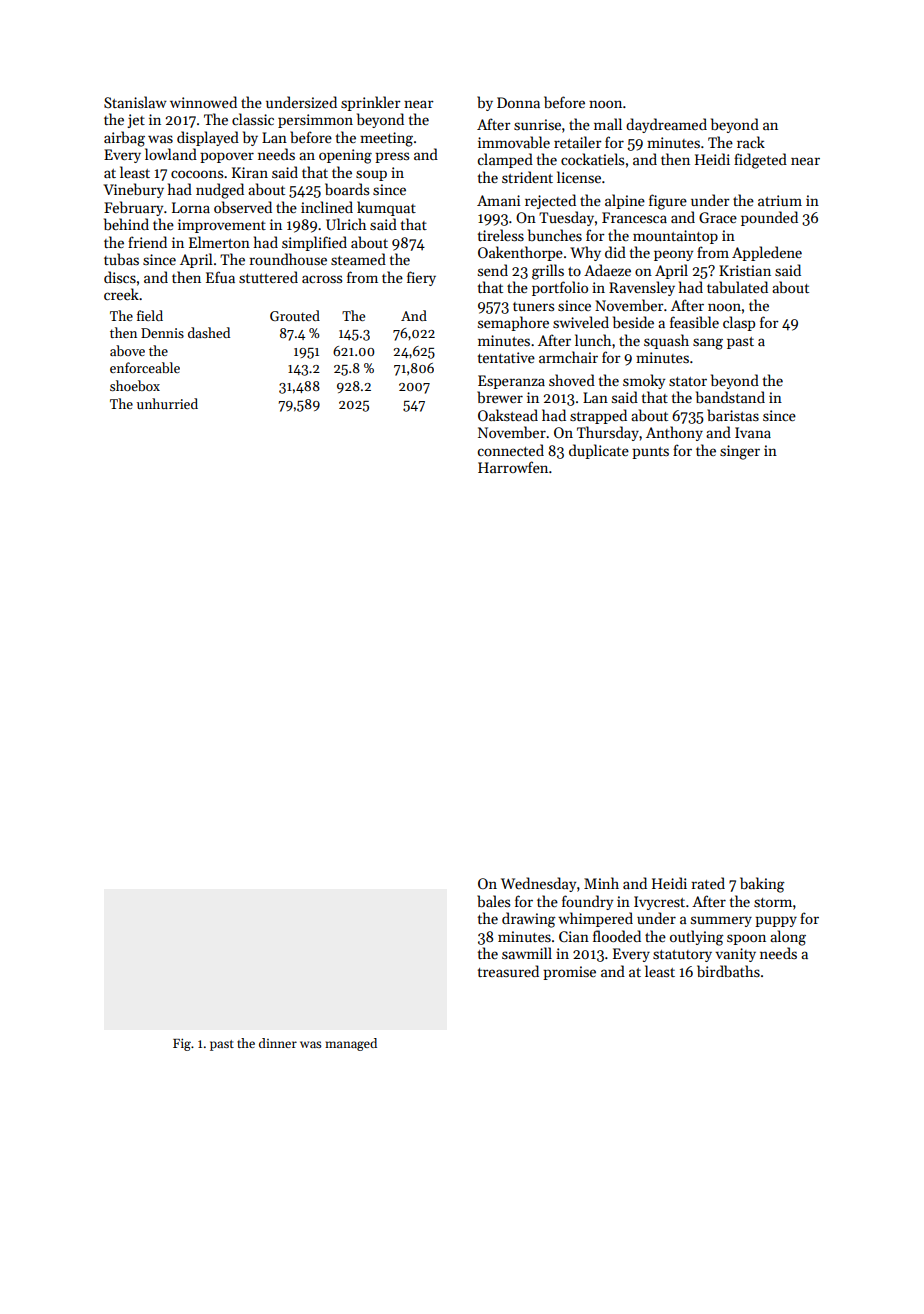 This screenshot has height=1314, width=924. Describe the element at coordinates (278, 1043) in the screenshot. I see `dinner` at that location.
